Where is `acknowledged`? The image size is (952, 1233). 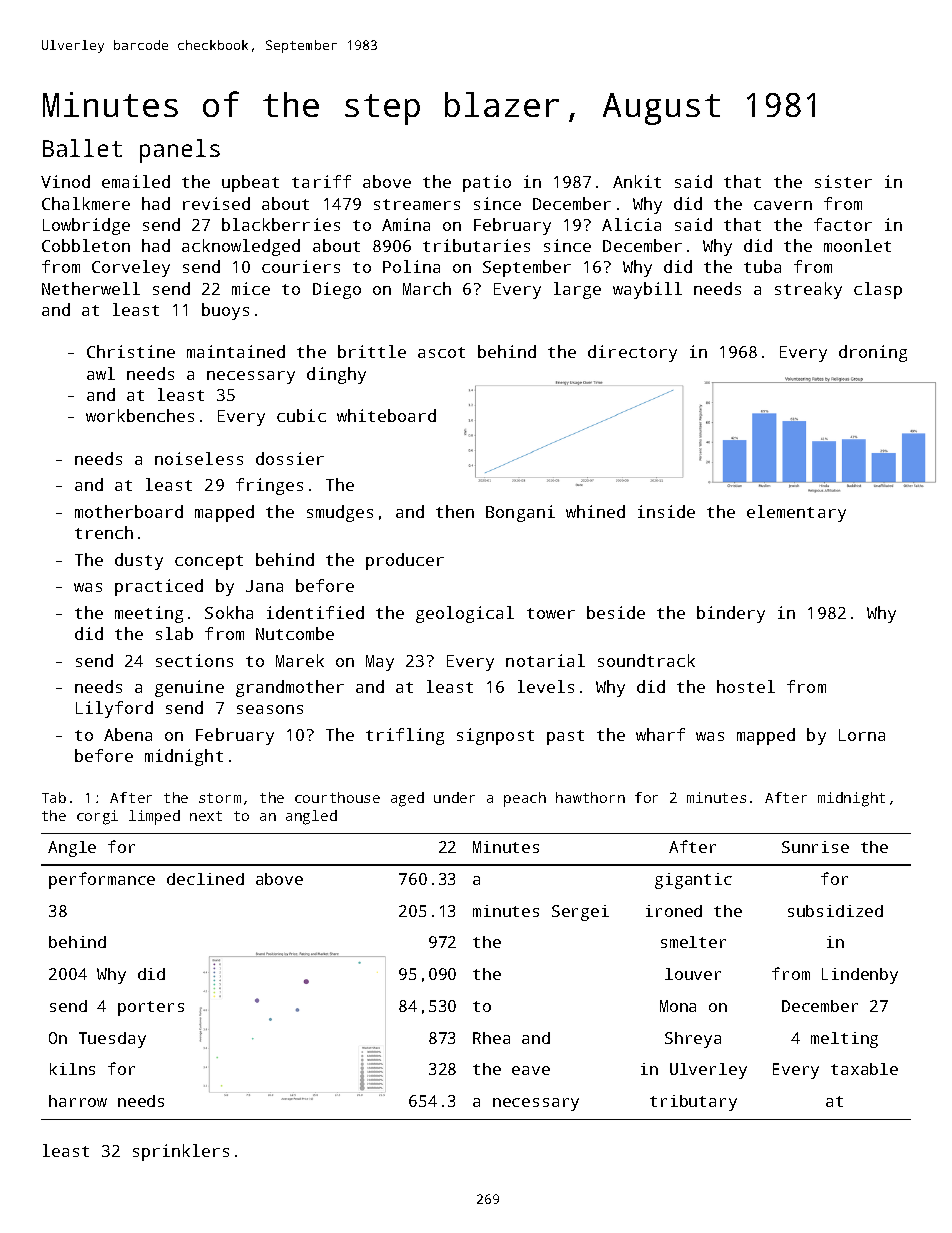
acknowledged is located at coordinates (241, 247).
